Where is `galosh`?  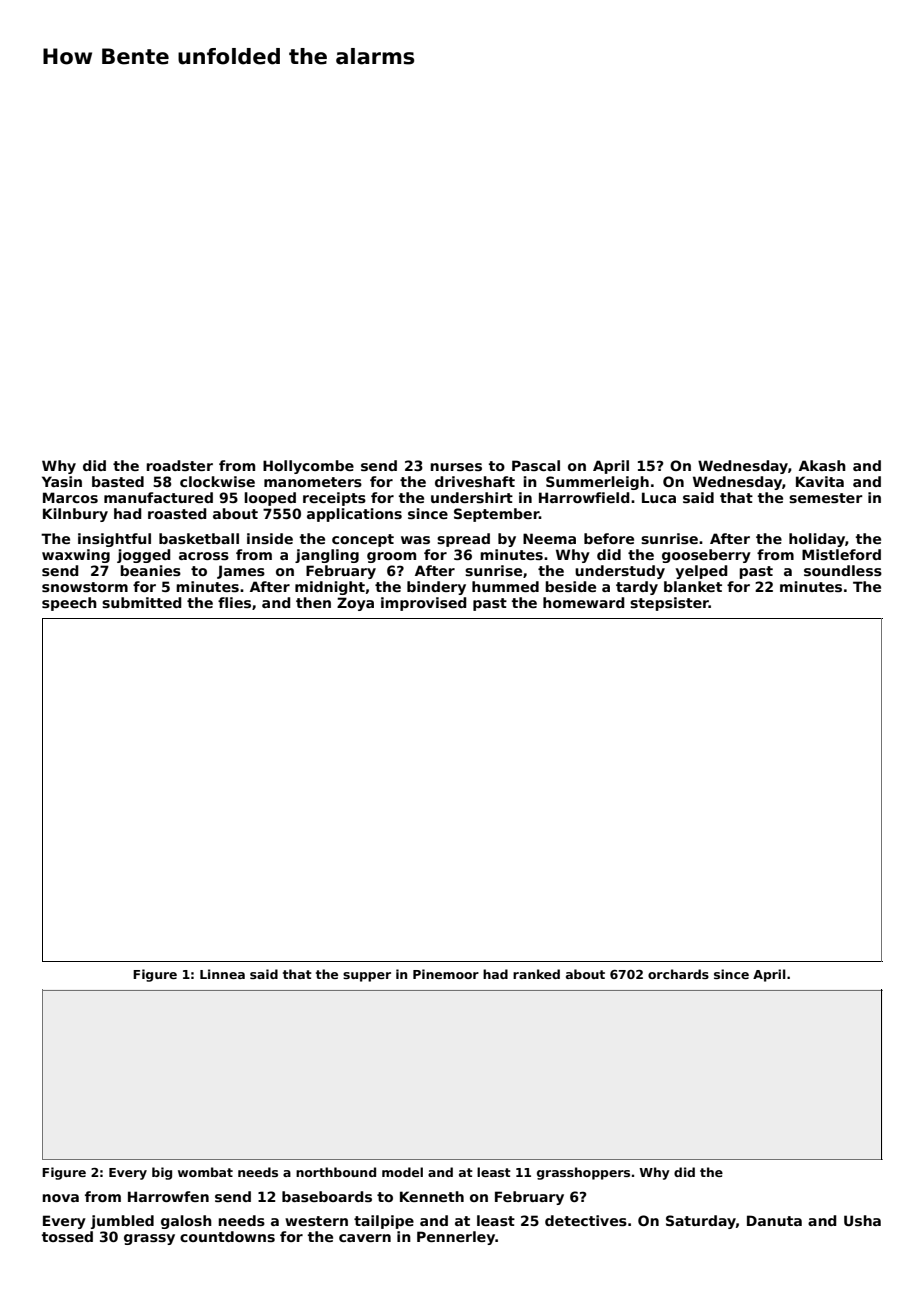 galosh is located at coordinates (186, 1222).
